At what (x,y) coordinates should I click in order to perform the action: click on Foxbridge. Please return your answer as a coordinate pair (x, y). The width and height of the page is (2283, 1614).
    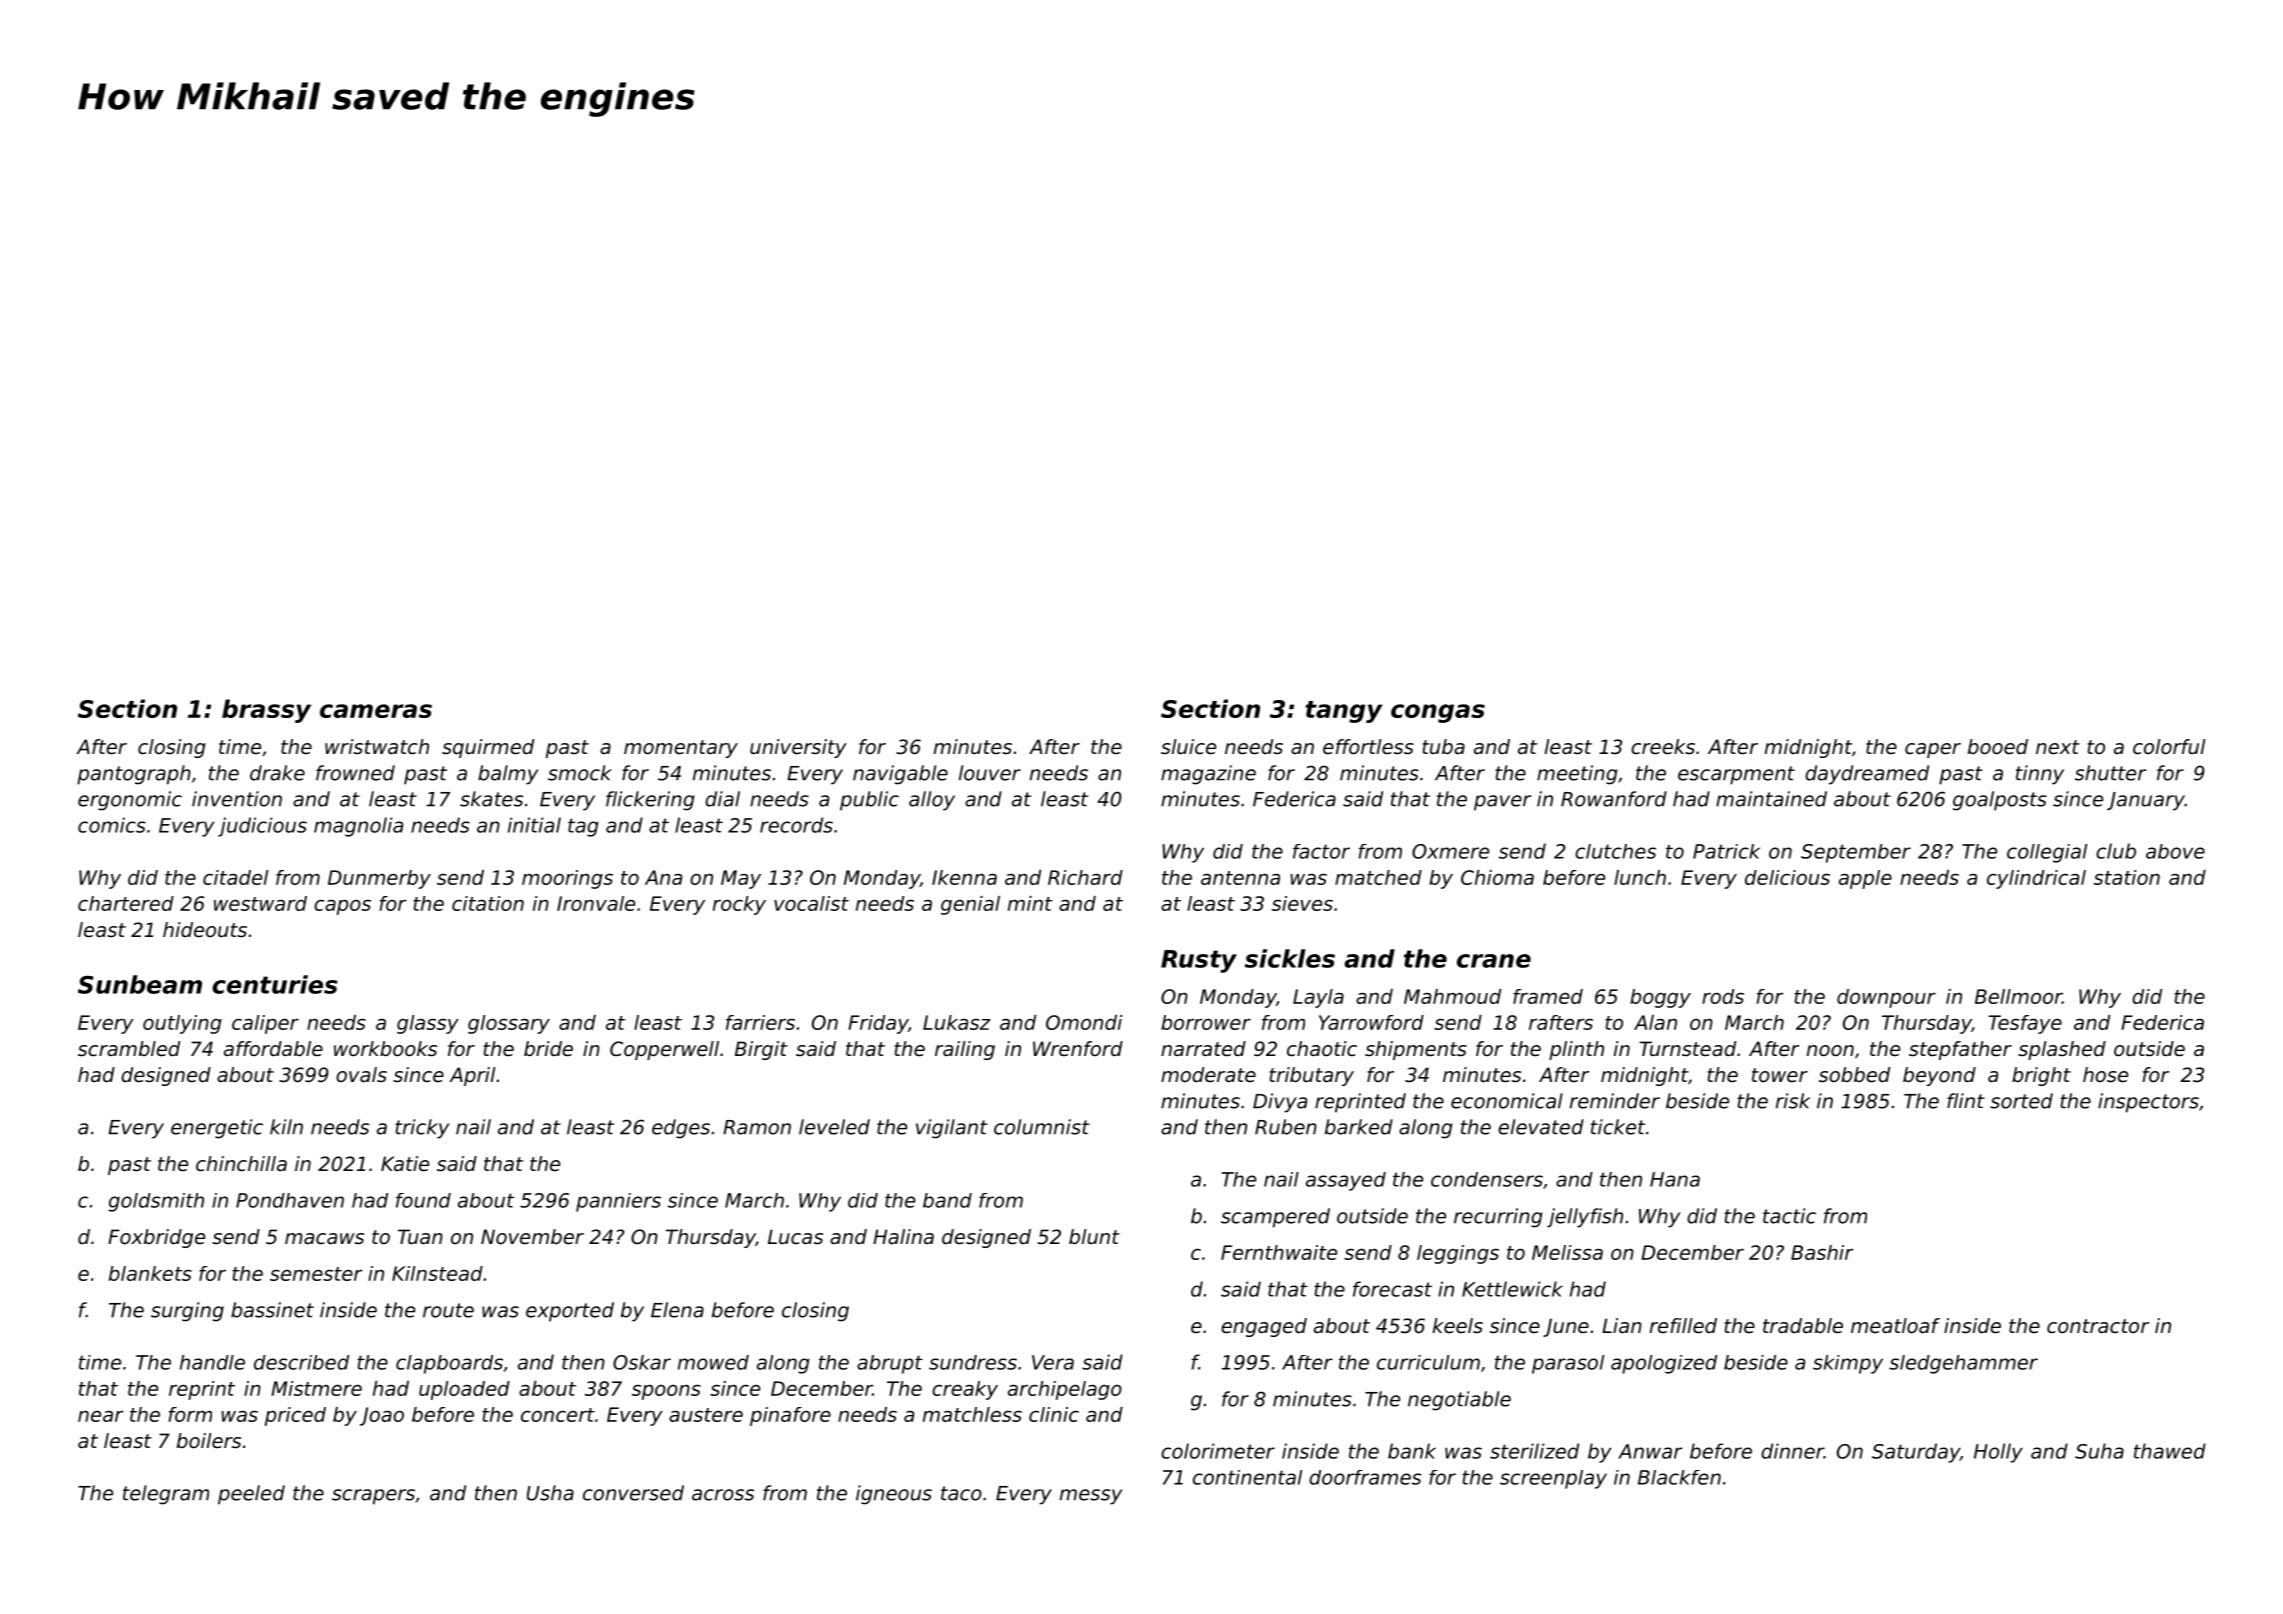
    Looking at the image, I should click on (156, 1238).
